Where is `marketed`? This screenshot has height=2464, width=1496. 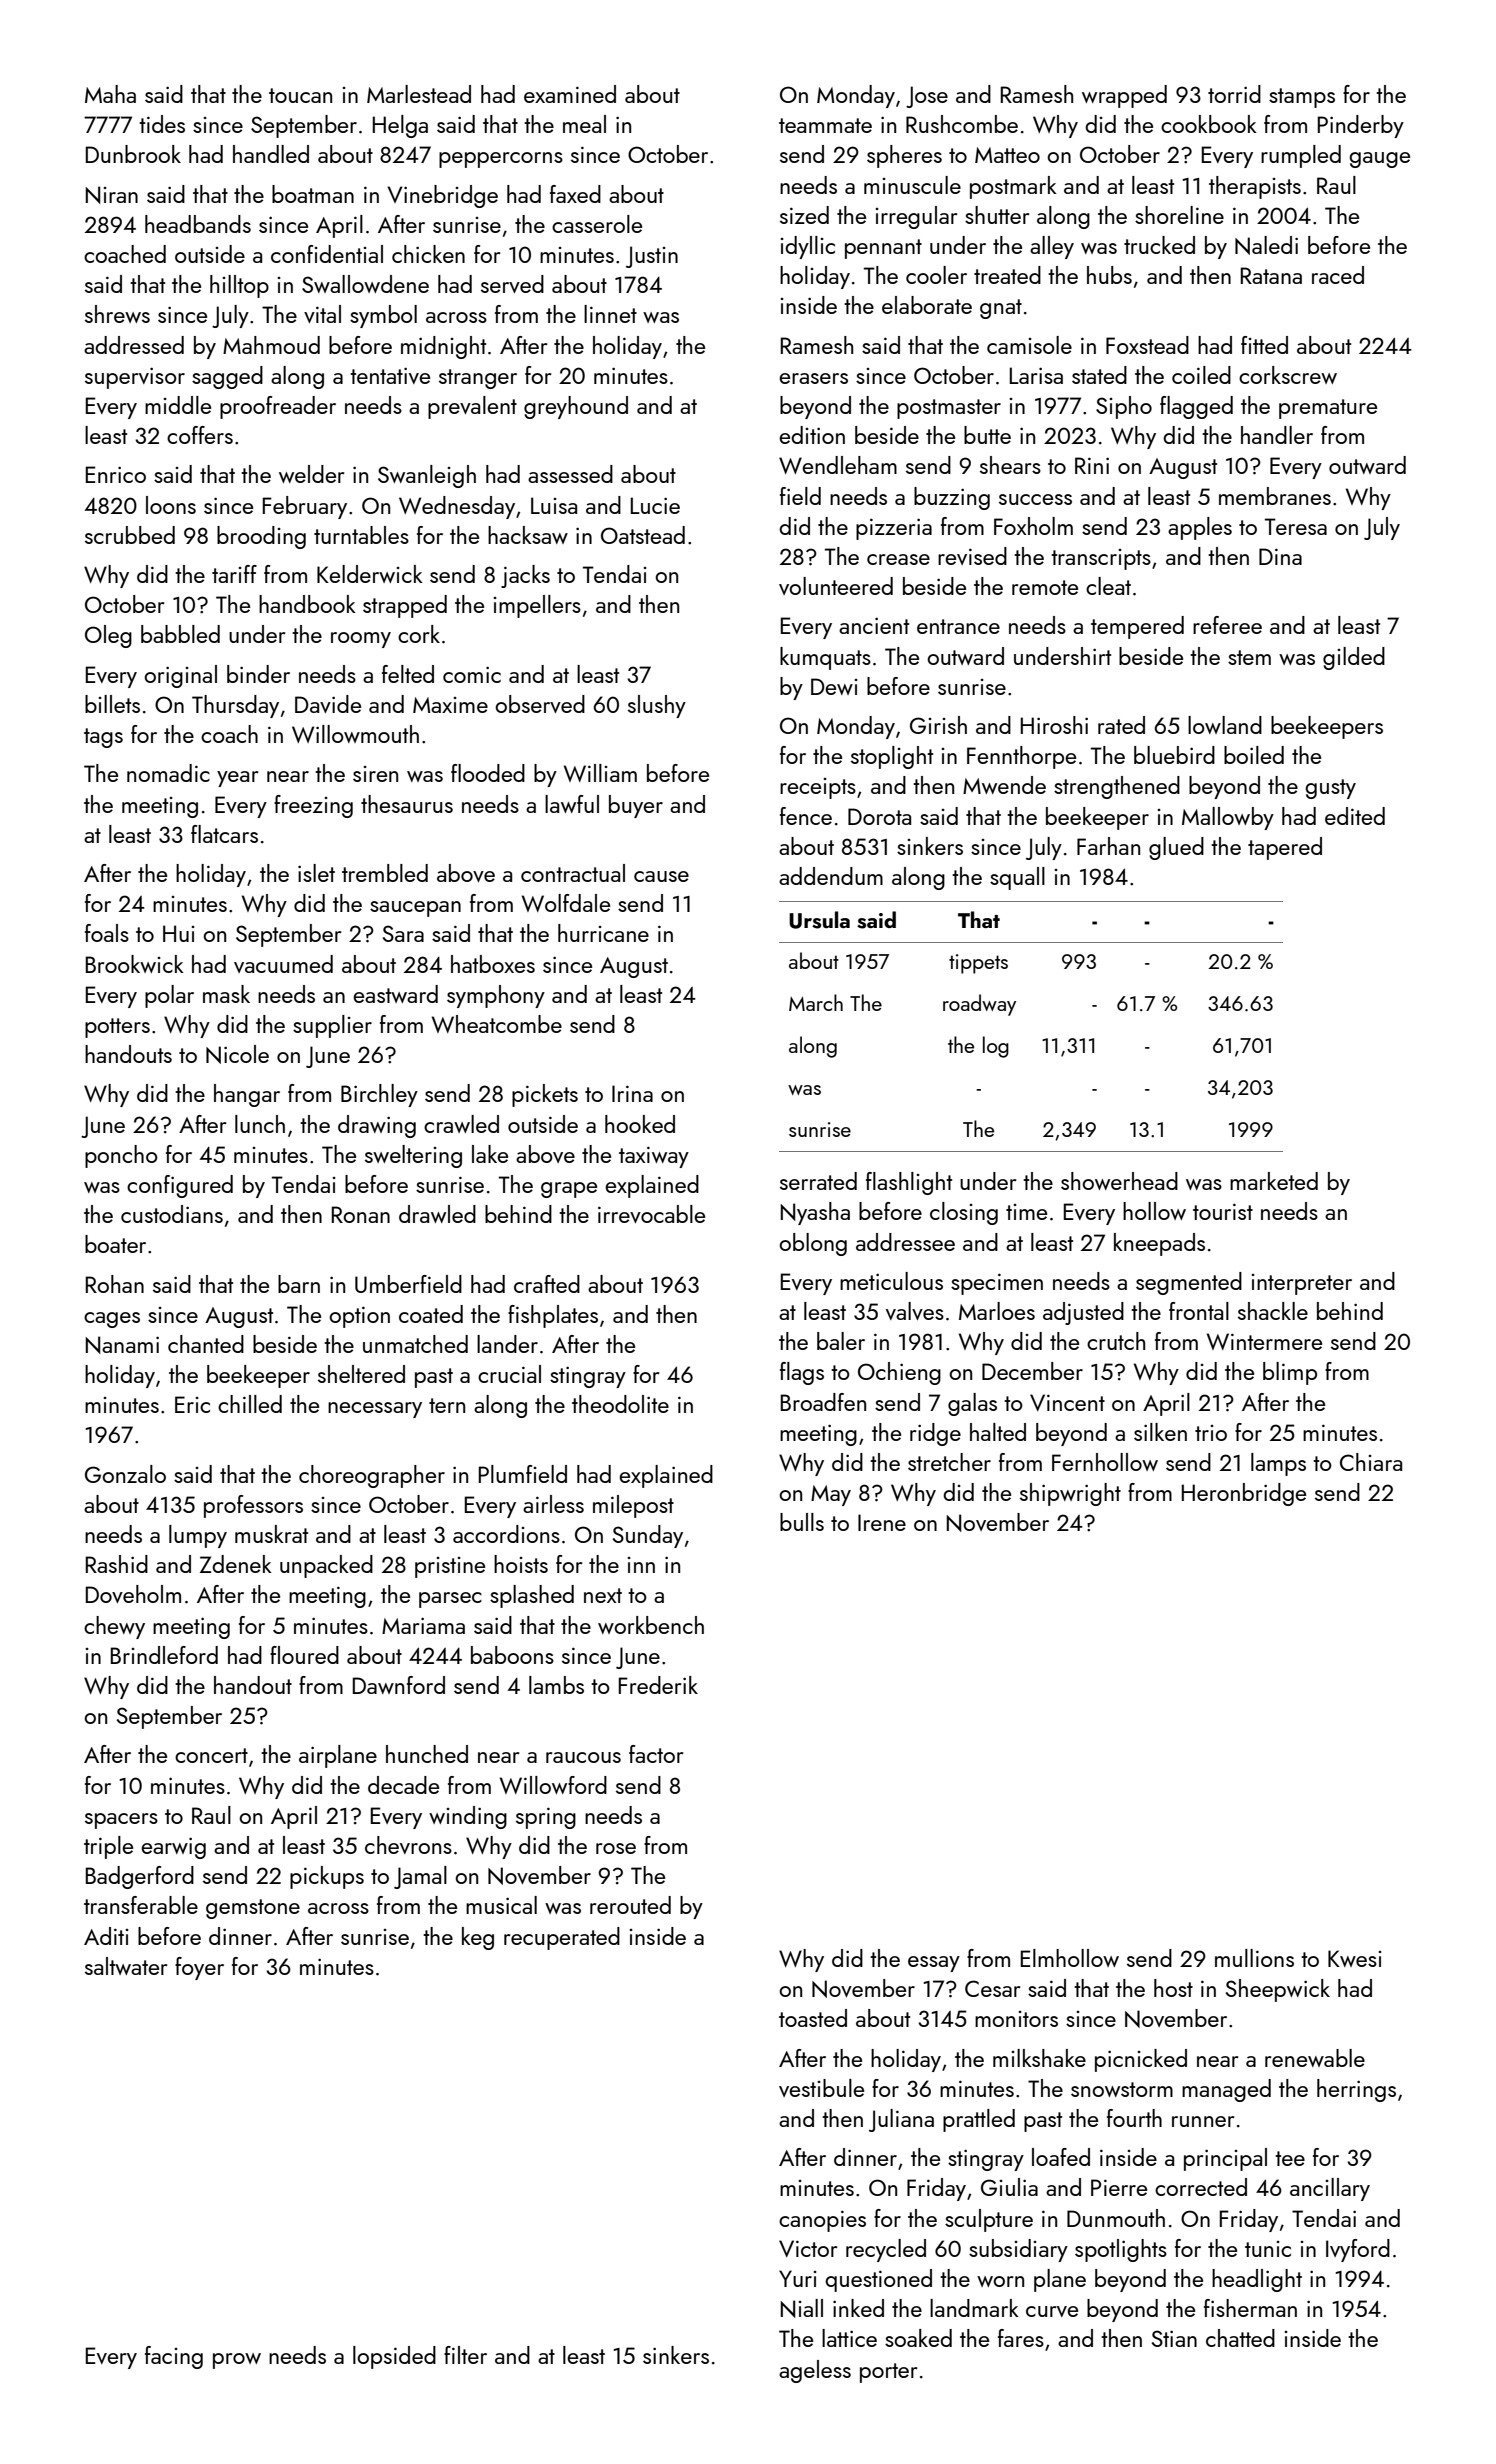
marketed is located at coordinates (1274, 1181).
